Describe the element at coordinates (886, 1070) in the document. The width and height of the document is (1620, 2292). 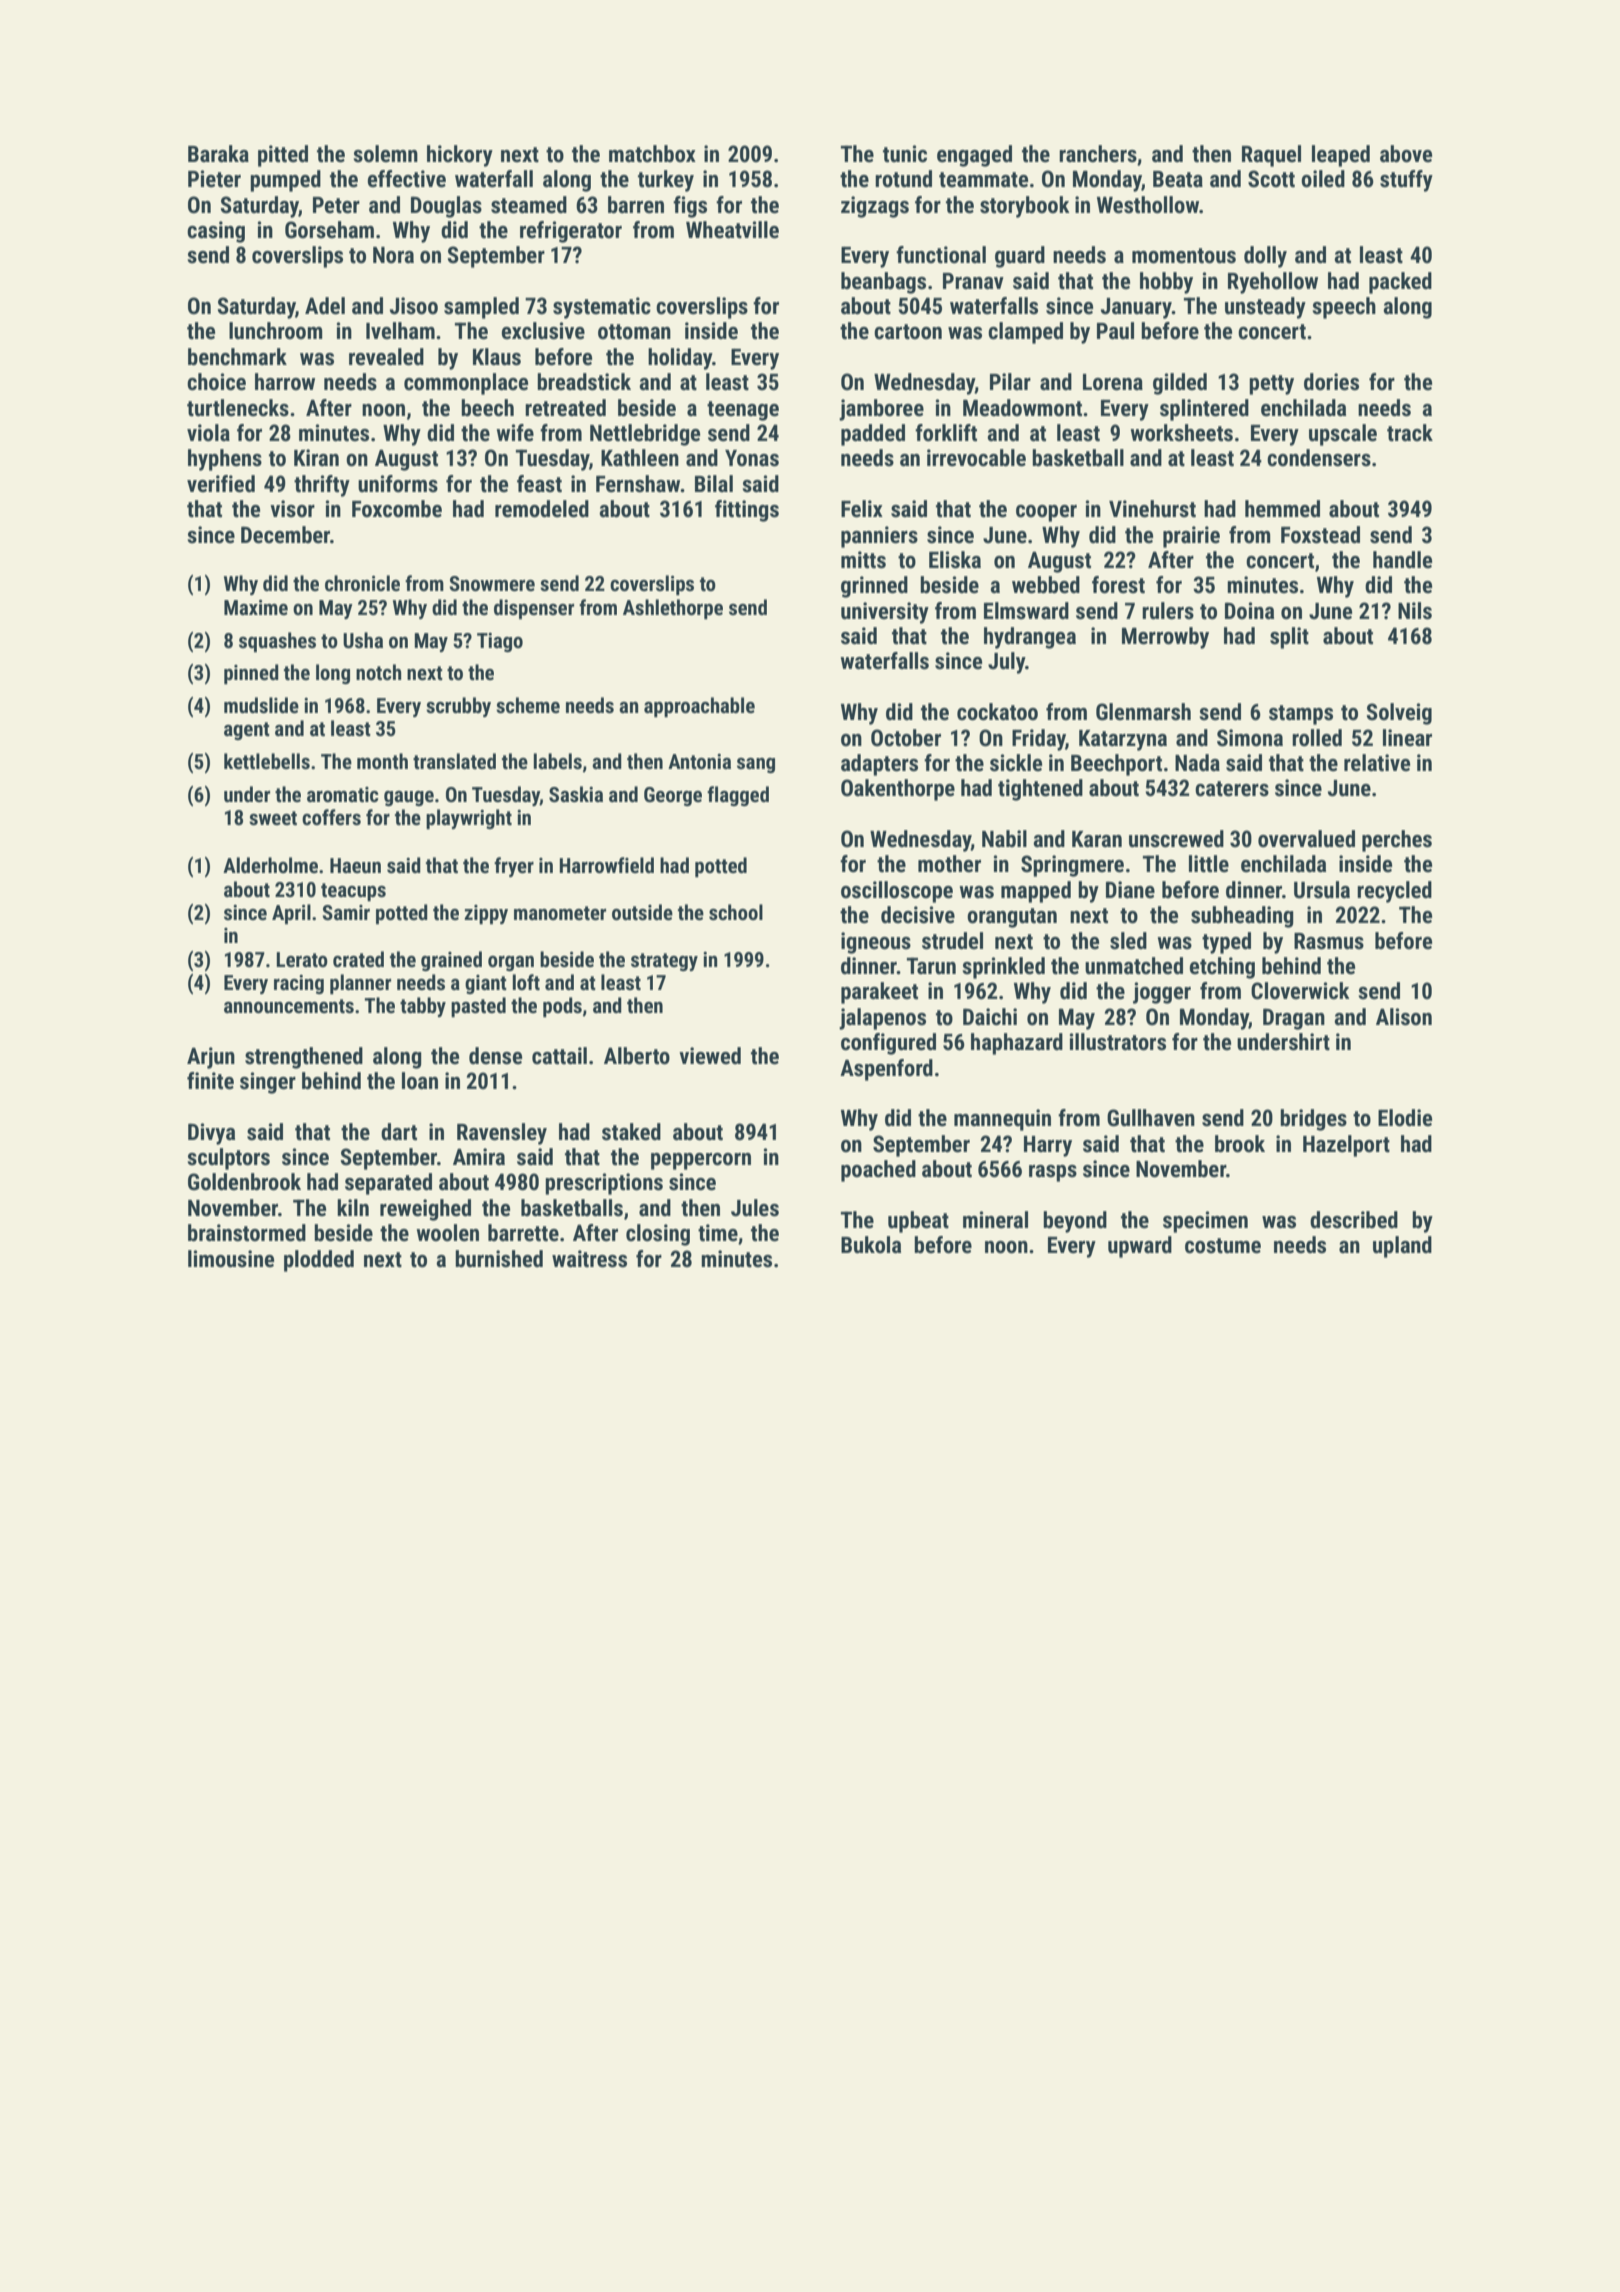
I see `Aspenford` at that location.
